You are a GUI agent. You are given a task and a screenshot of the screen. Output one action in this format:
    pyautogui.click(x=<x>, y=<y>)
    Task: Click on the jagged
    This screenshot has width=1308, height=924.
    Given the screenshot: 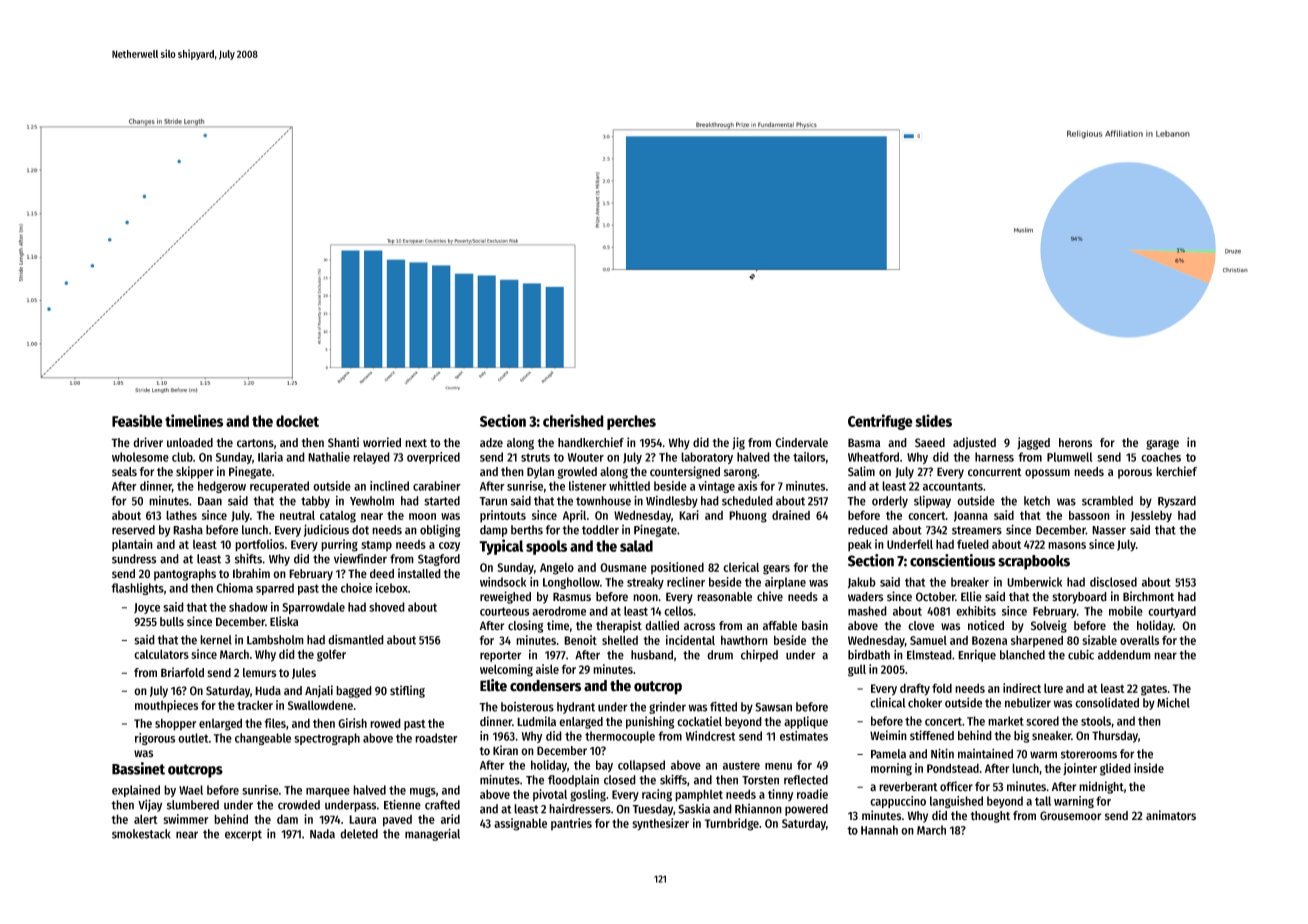 What is the action you would take?
    pyautogui.click(x=1033, y=443)
